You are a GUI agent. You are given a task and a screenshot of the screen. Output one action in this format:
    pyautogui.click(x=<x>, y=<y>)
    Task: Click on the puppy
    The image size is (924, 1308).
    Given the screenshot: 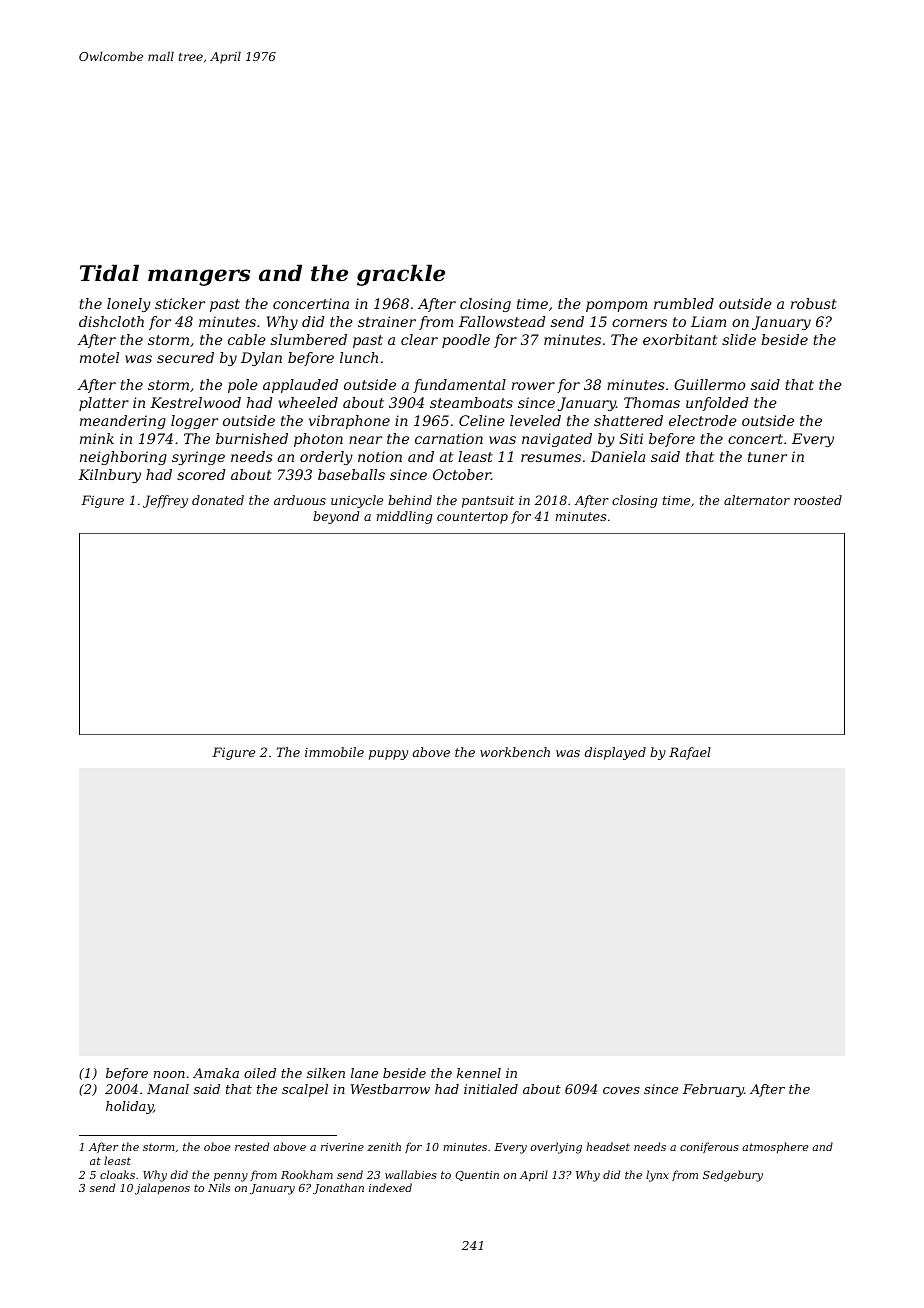 What is the action you would take?
    pyautogui.click(x=388, y=755)
